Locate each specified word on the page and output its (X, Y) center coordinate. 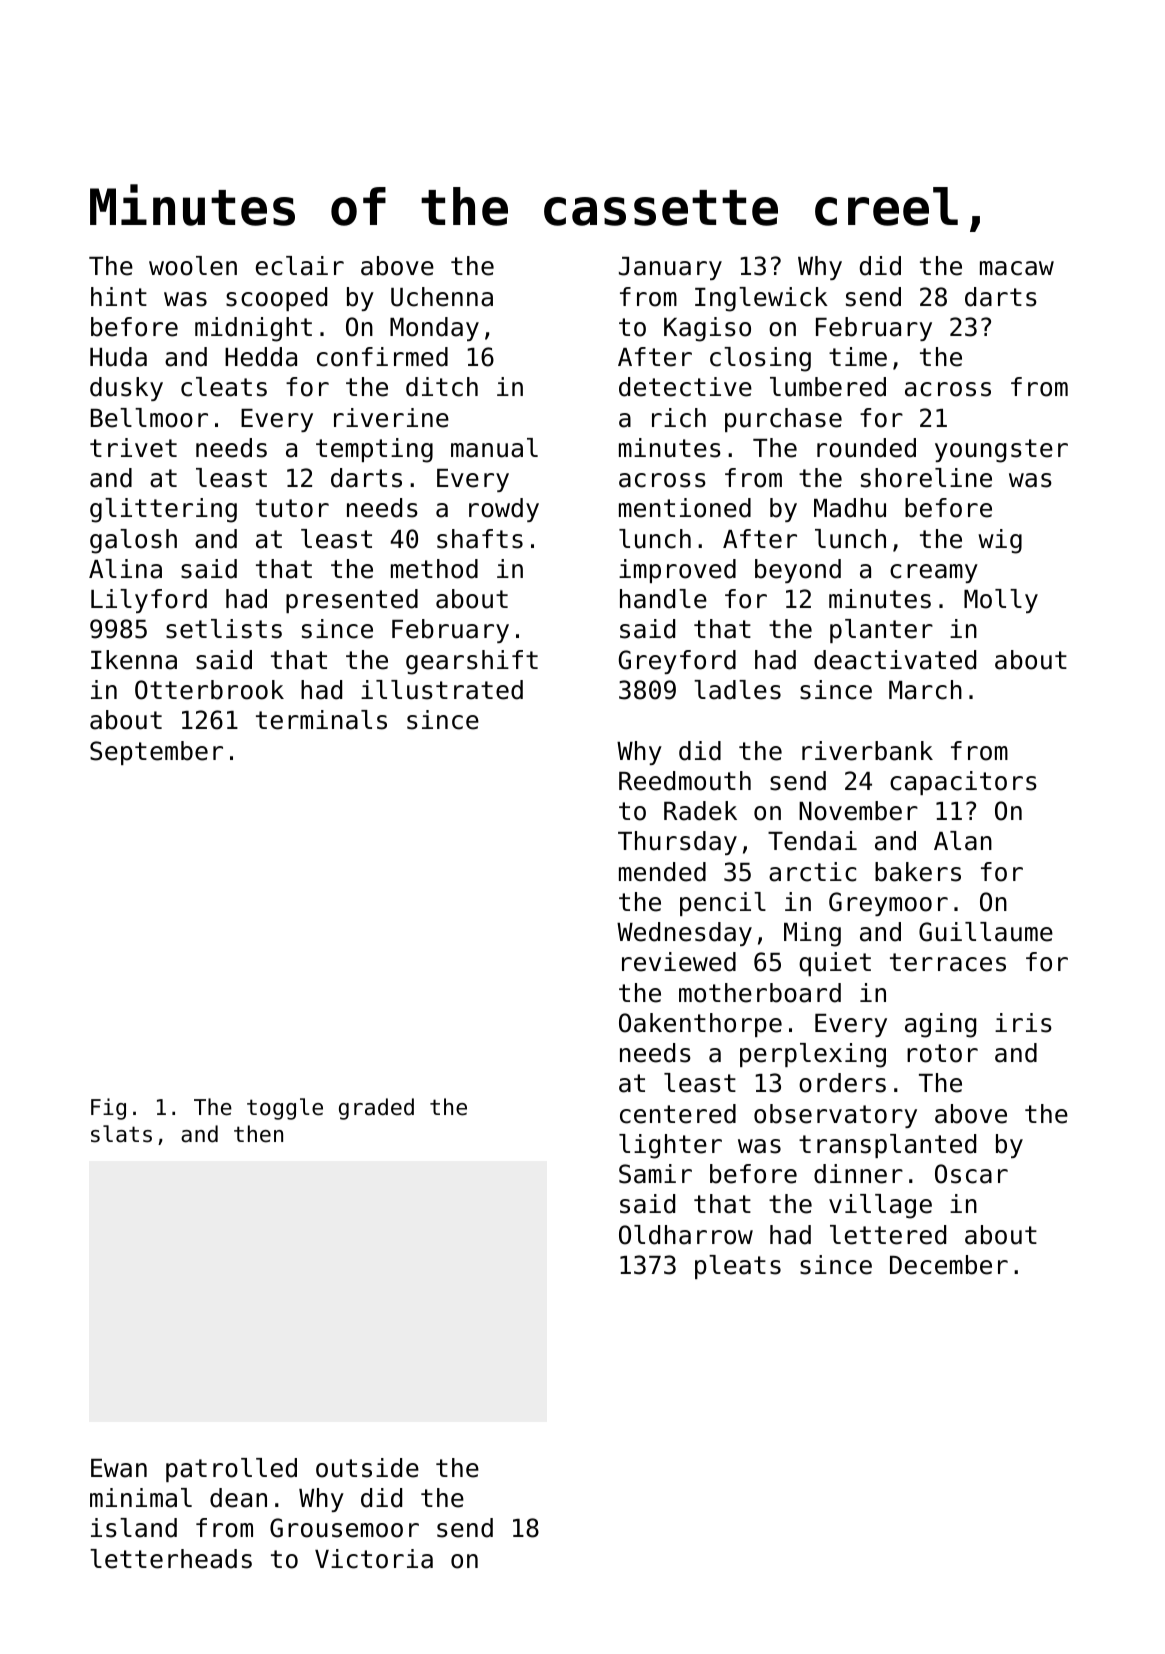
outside (367, 1468)
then (258, 1134)
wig (1000, 541)
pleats (738, 1267)
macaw (1017, 268)
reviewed (679, 962)
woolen (193, 266)
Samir (655, 1174)
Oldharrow (686, 1235)
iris (1023, 1023)
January (670, 268)
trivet (133, 448)
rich (679, 418)
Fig (108, 1109)
